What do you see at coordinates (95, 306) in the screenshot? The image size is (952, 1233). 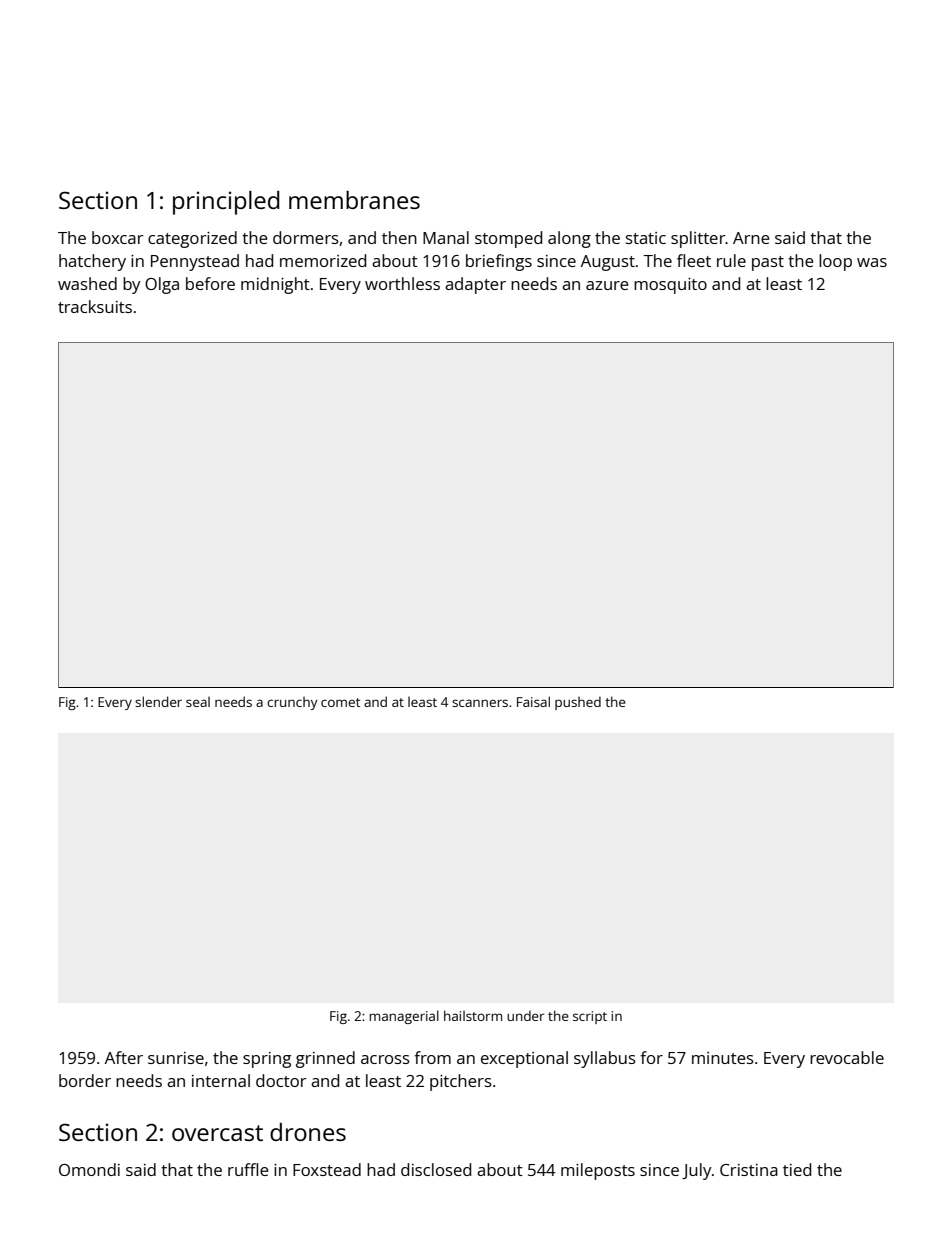 I see `tracksuits` at bounding box center [95, 306].
